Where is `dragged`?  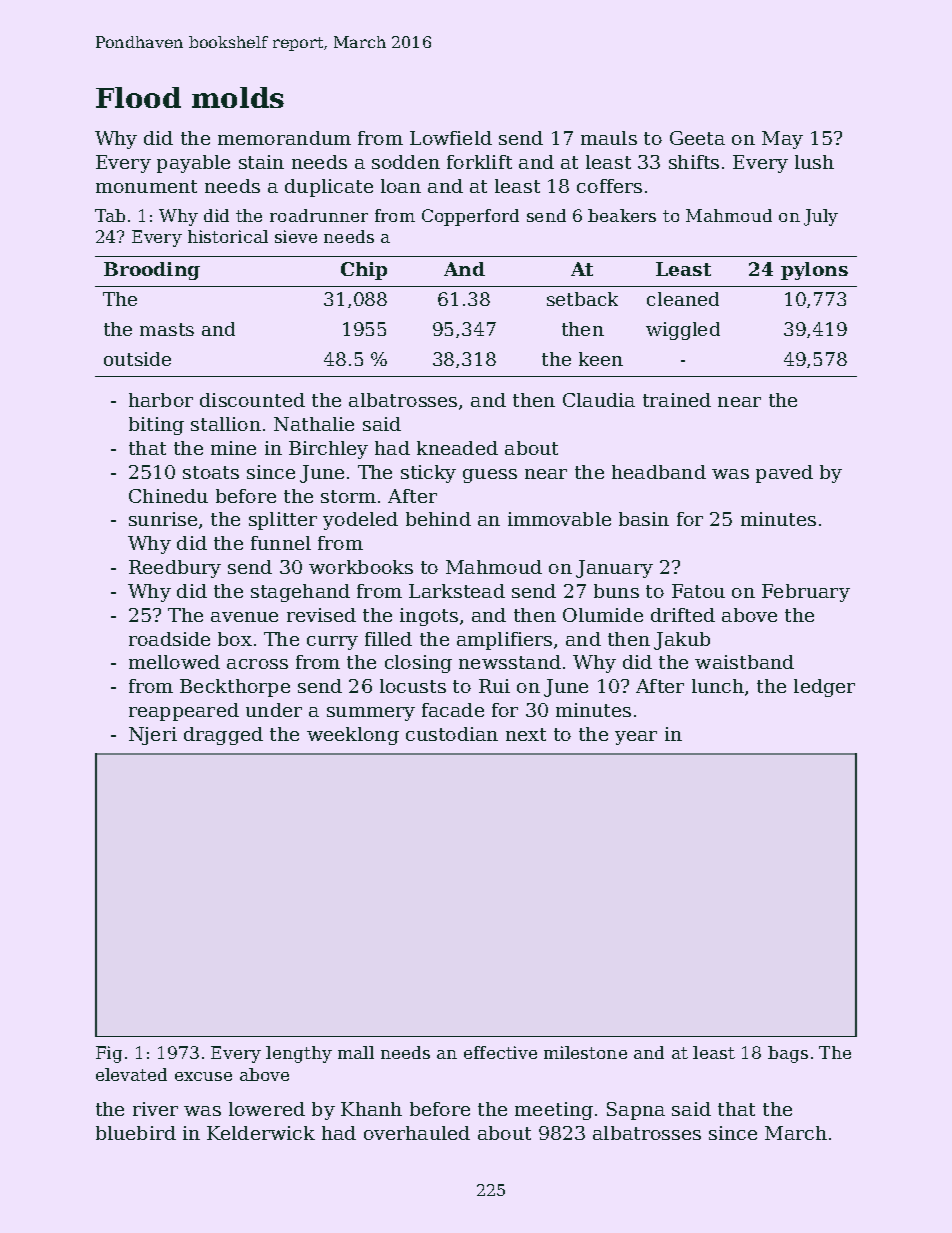
dragged is located at coordinates (223, 736).
